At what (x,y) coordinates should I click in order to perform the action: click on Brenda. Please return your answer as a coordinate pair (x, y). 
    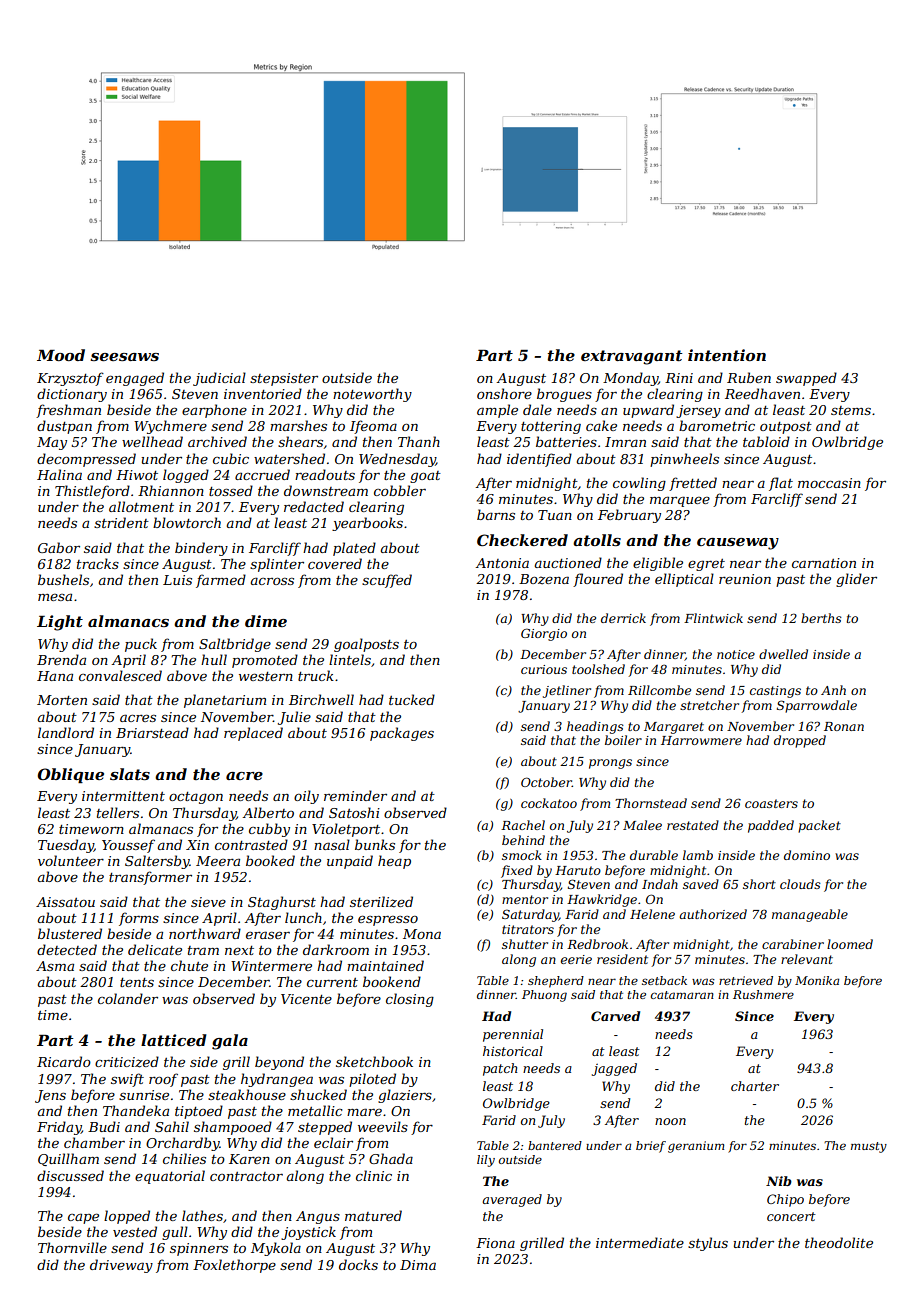
    Looking at the image, I should click on (61, 659).
